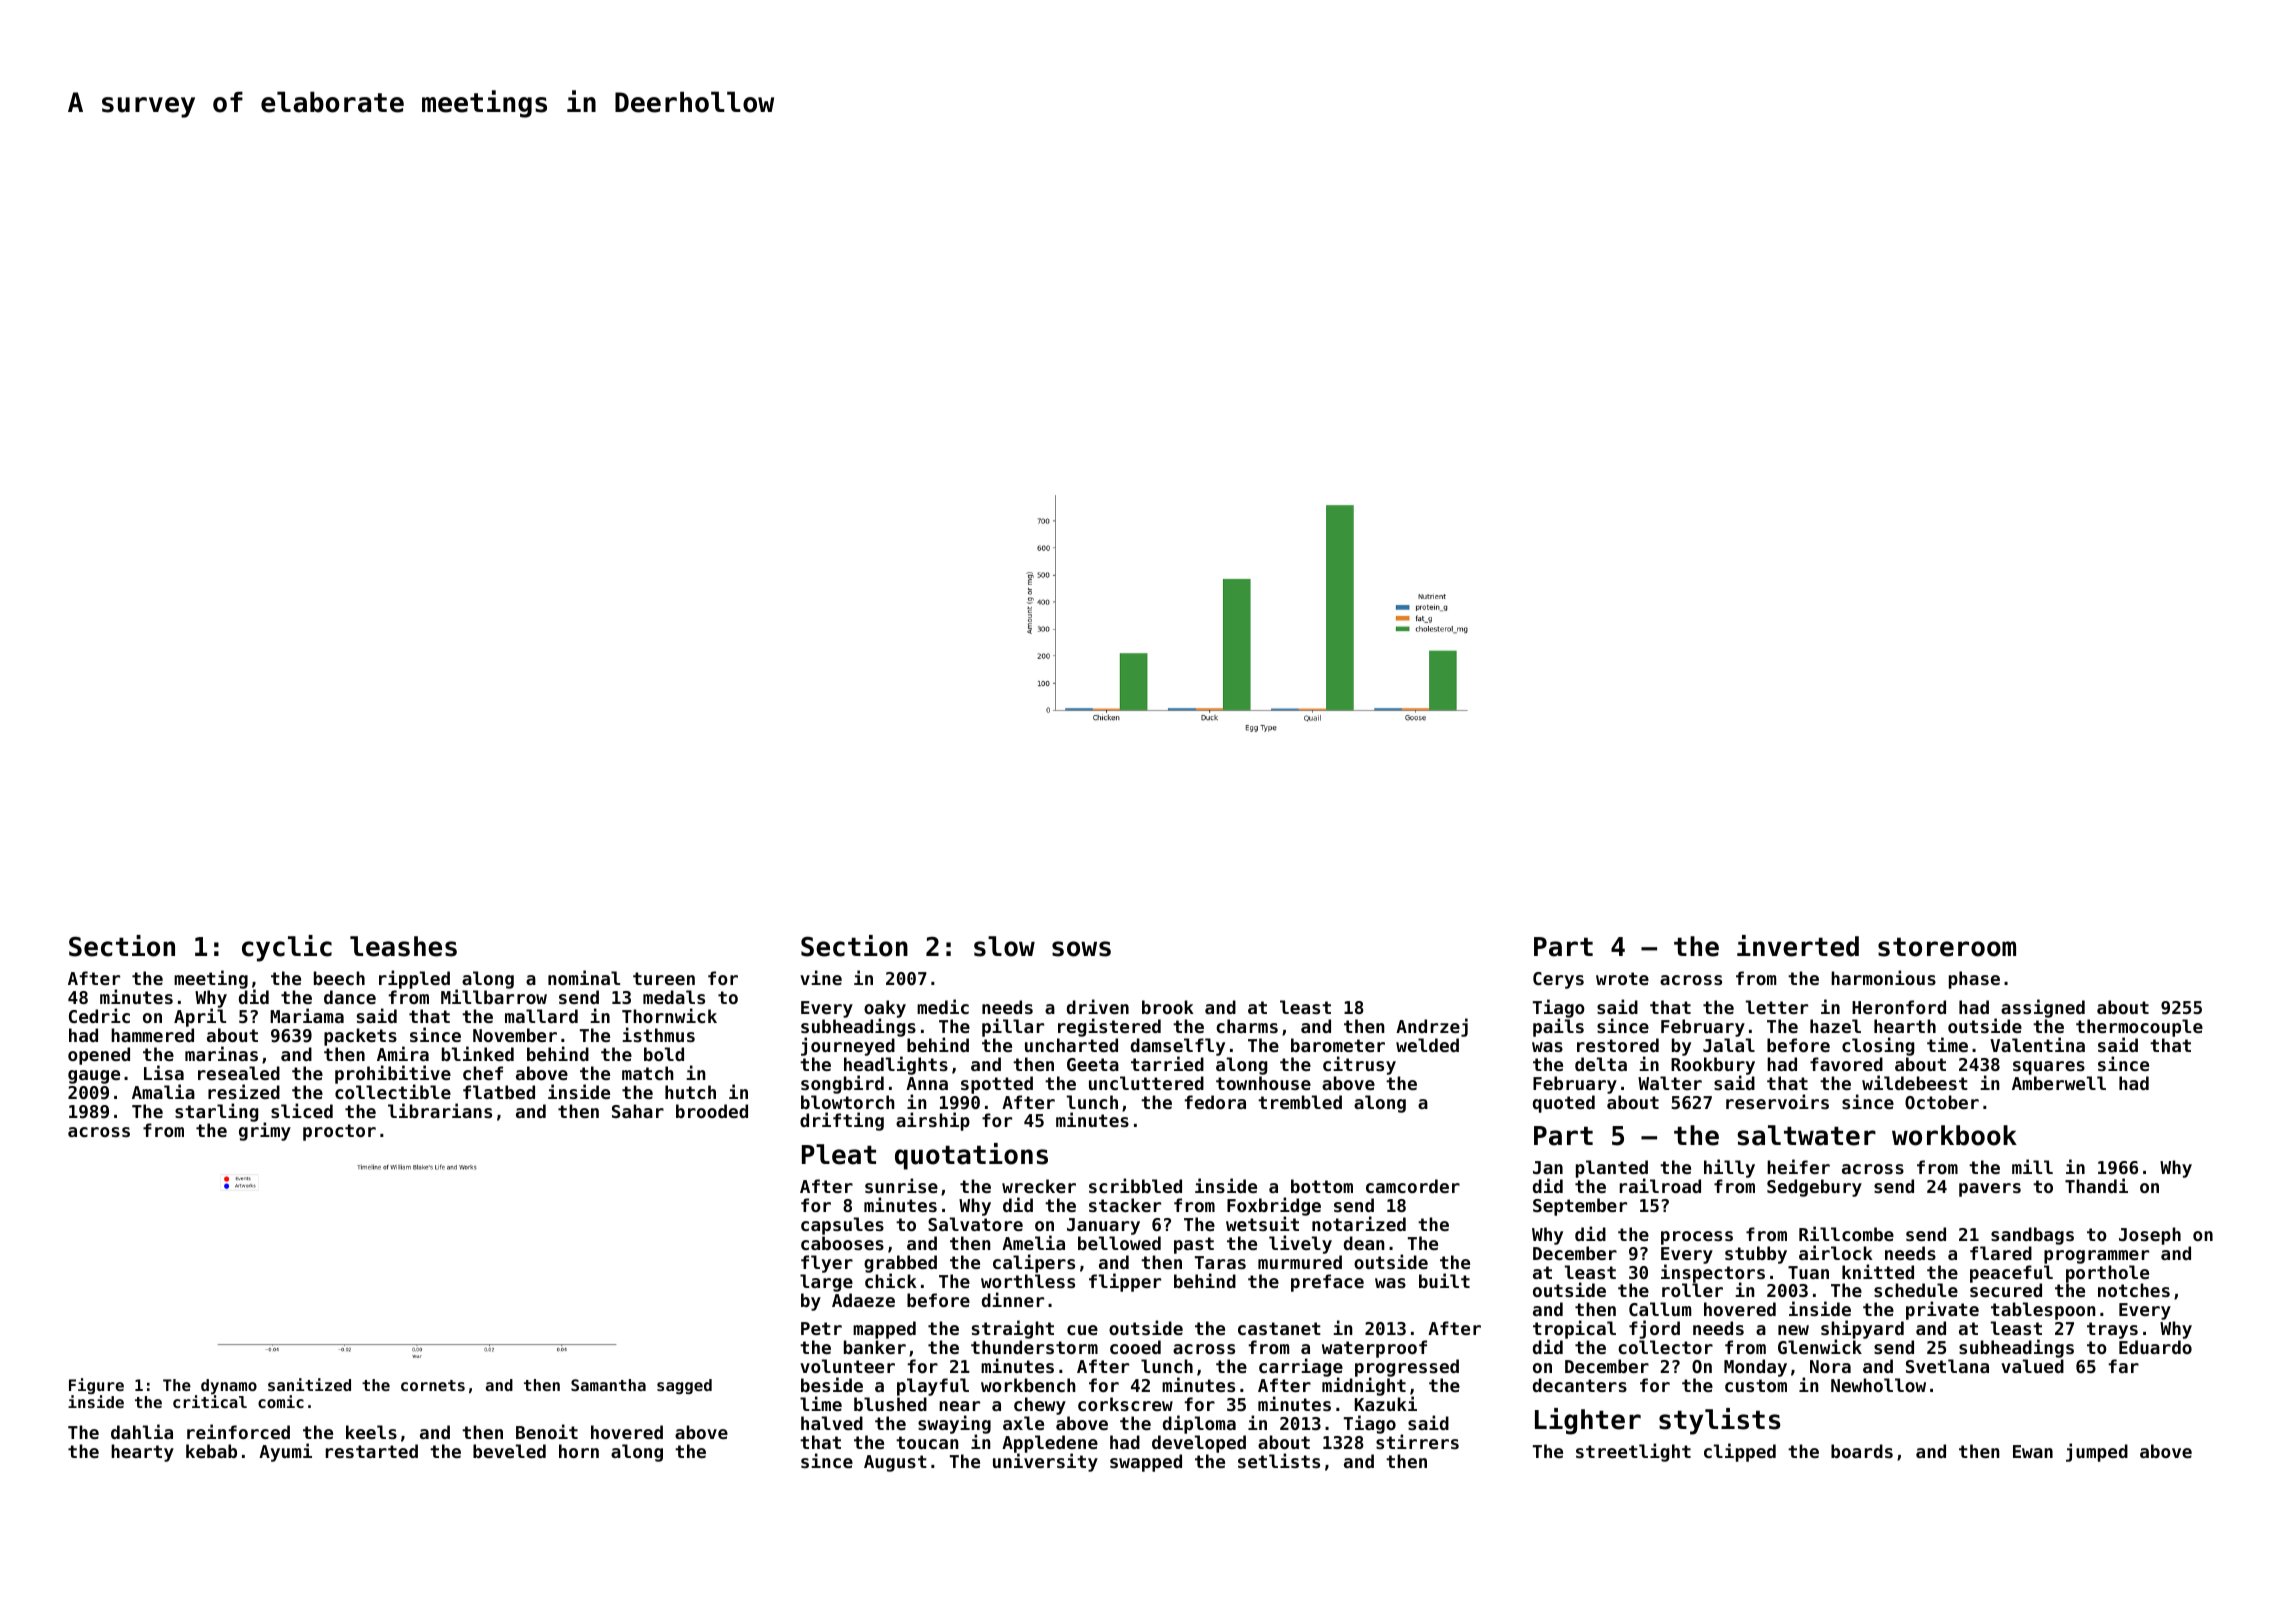 The width and height of the image is (2292, 1620). Describe the element at coordinates (959, 1406) in the image. I see `near` at that location.
